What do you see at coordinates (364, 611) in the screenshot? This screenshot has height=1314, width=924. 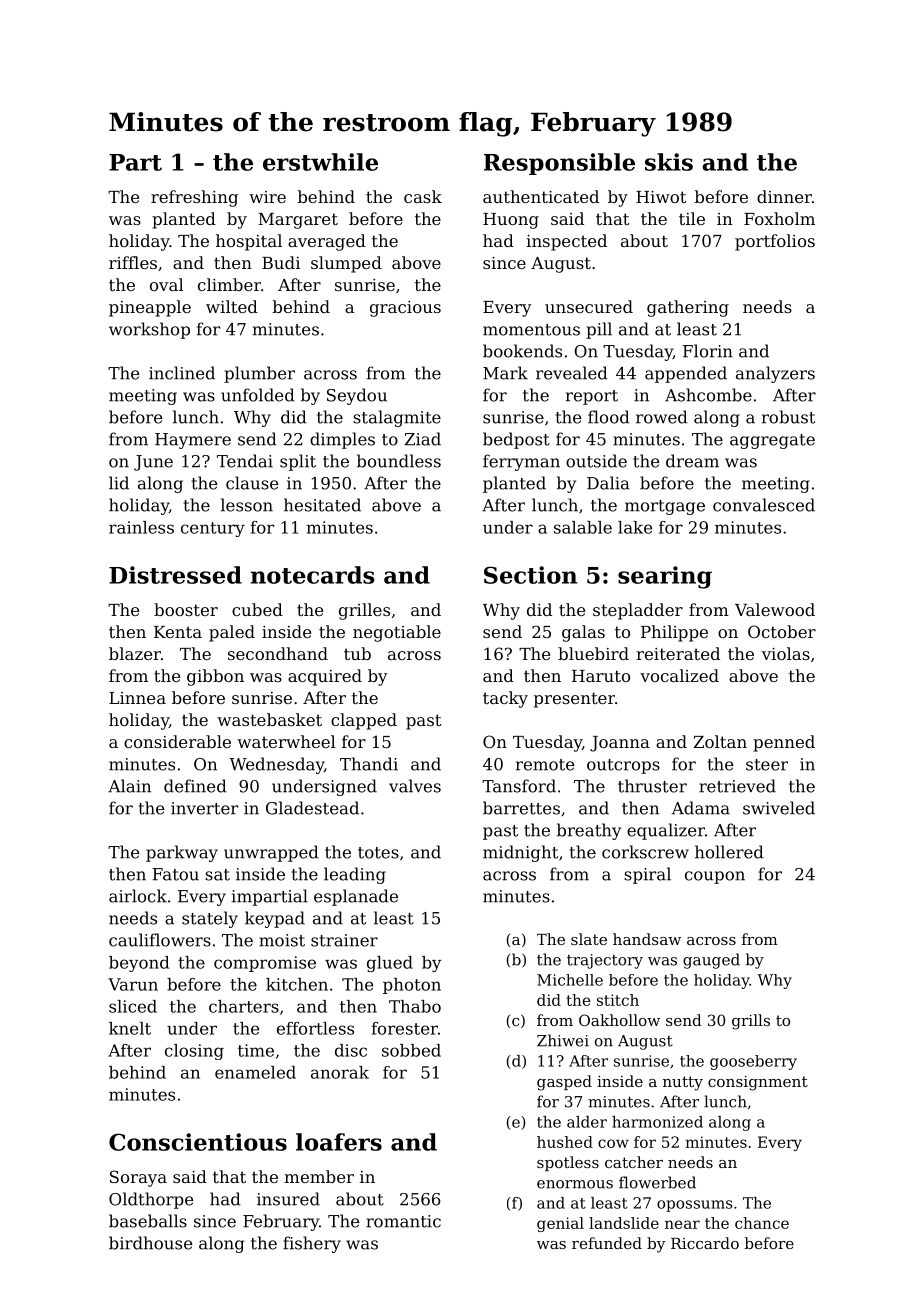 I see `grilles` at bounding box center [364, 611].
